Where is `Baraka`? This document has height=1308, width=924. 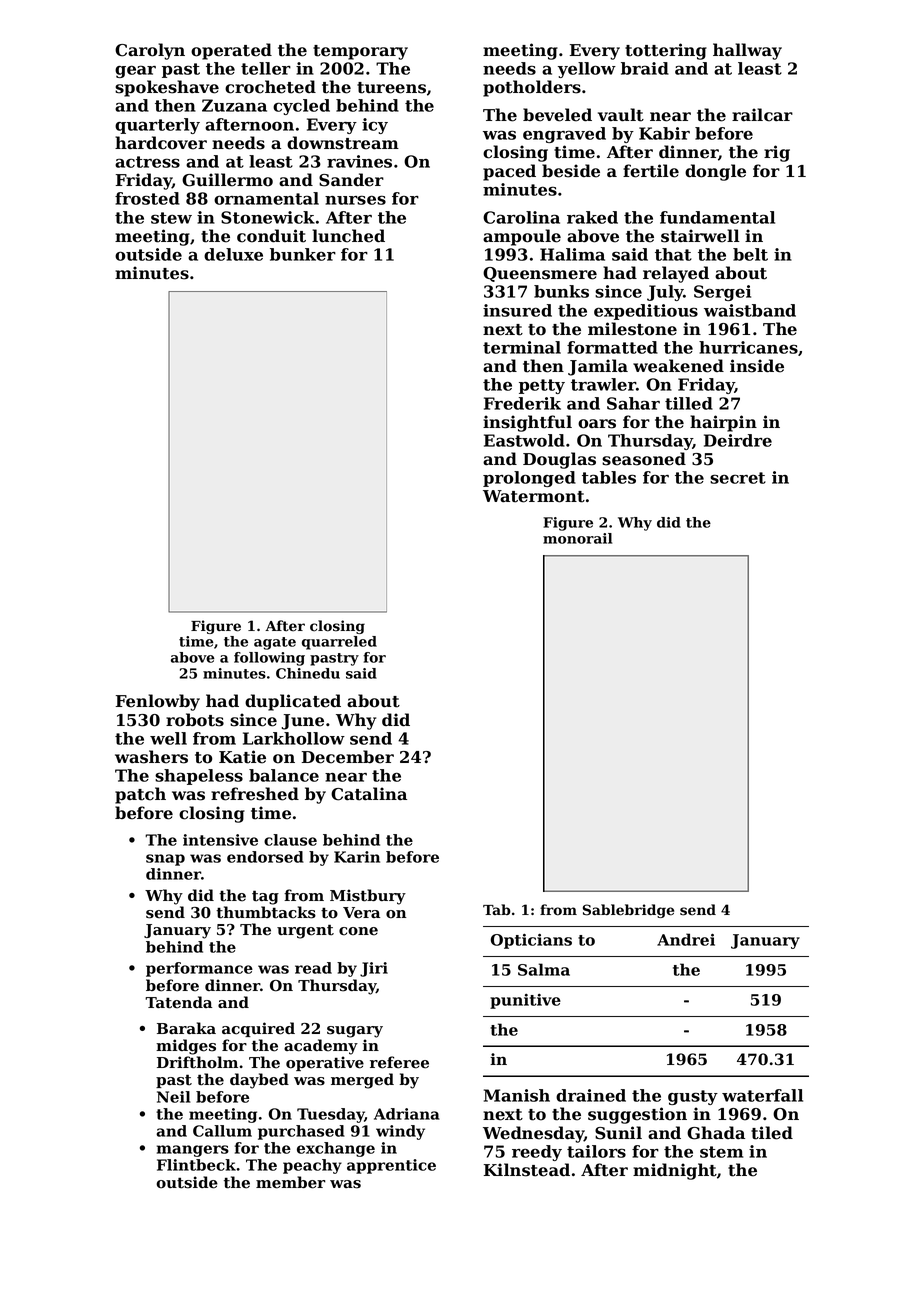 Baraka is located at coordinates (186, 1028).
